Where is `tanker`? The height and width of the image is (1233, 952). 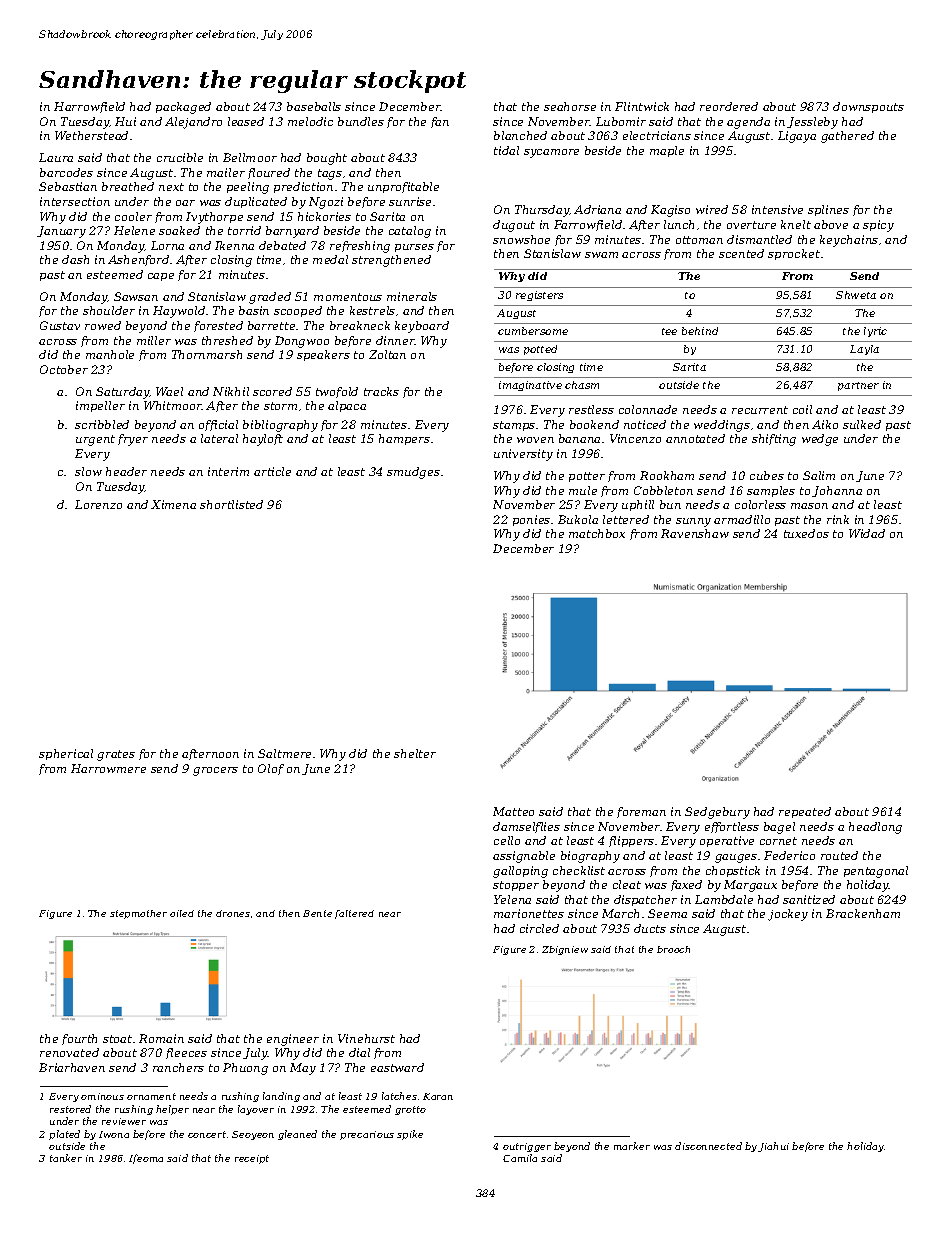 tanker is located at coordinates (66, 1158).
